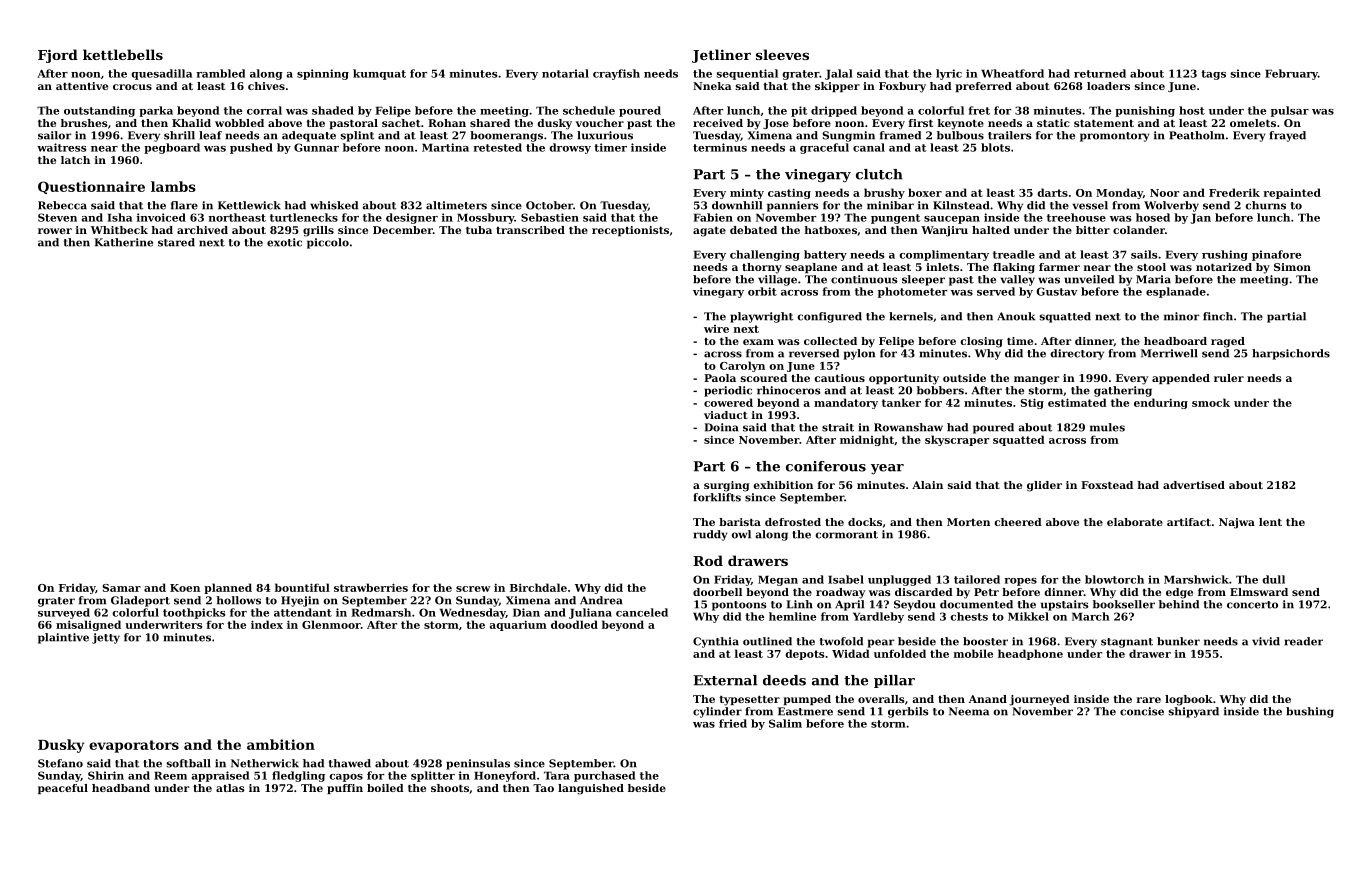  I want to click on piccolo, so click(328, 243).
